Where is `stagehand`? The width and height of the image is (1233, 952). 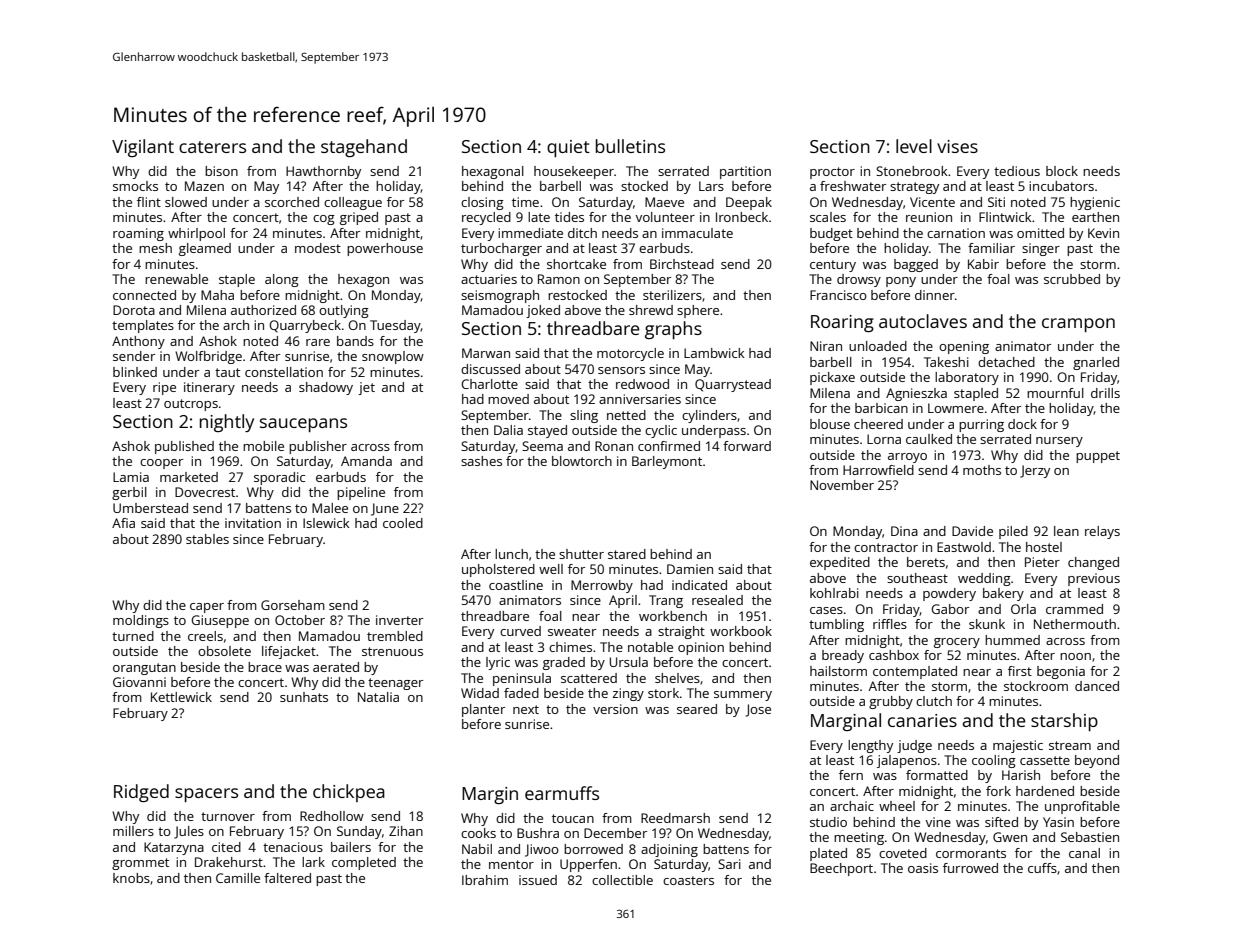 stagehand is located at coordinates (364, 148).
